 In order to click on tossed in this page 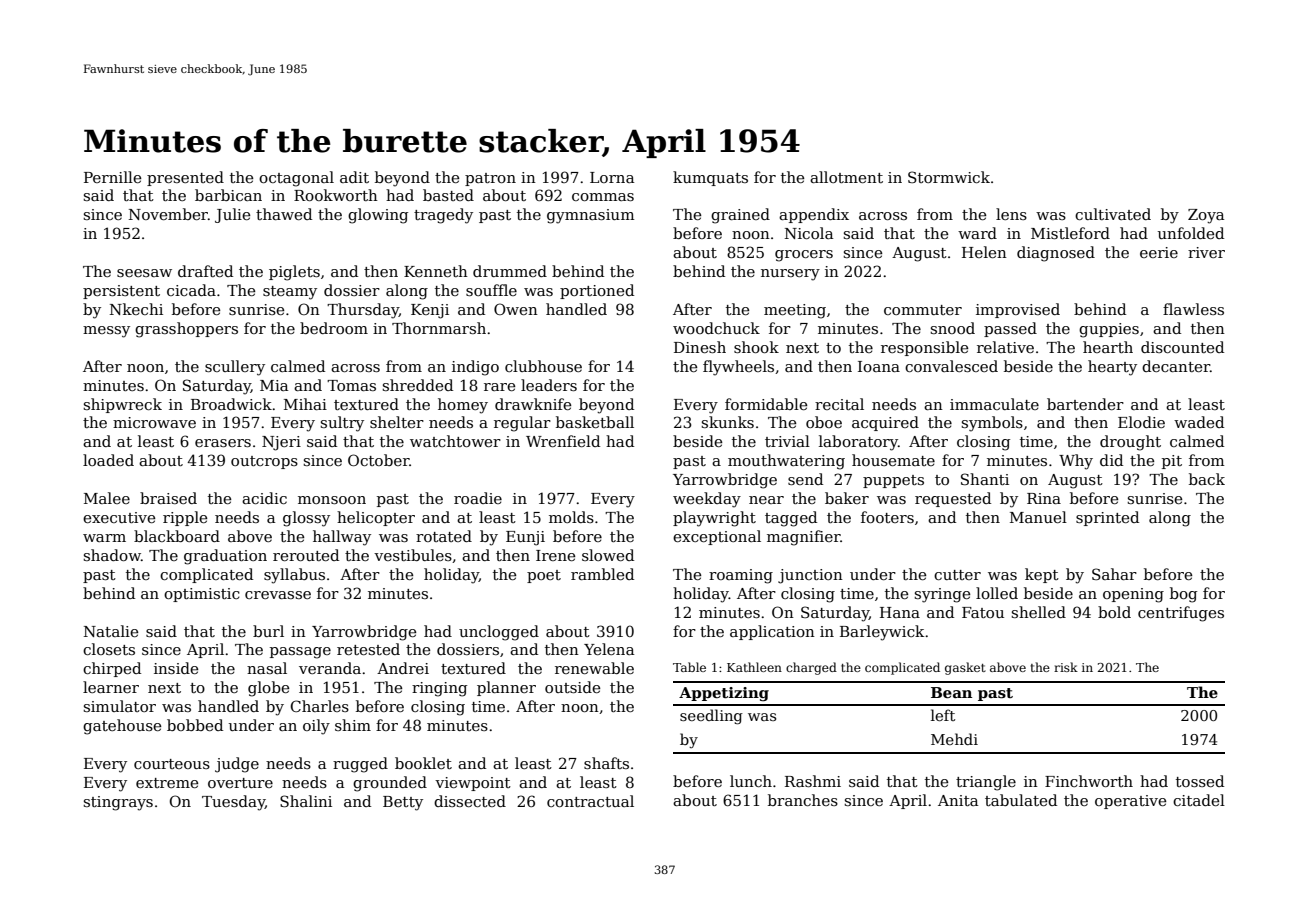, I will do `click(1200, 781)`.
